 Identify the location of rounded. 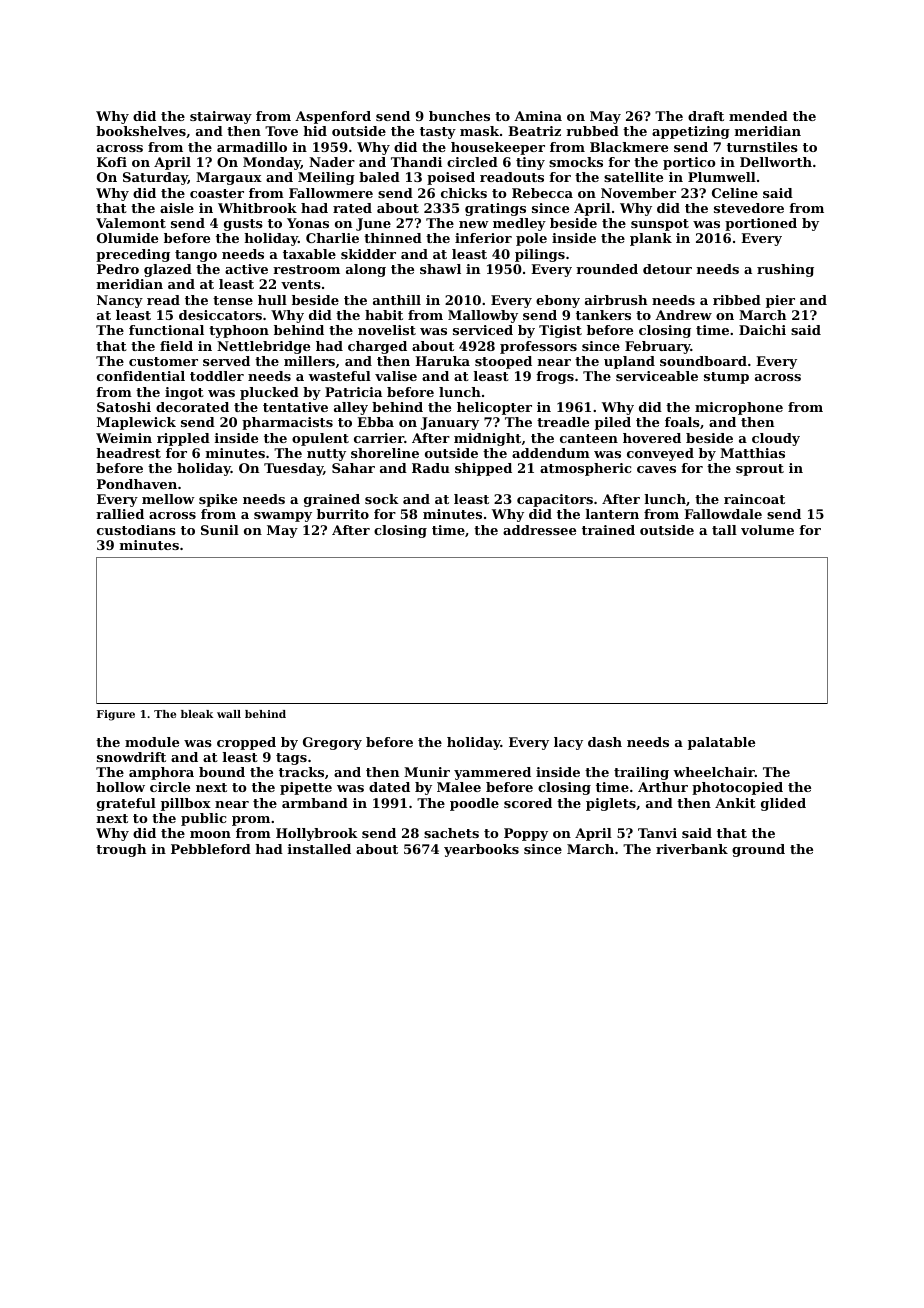
(607, 269).
